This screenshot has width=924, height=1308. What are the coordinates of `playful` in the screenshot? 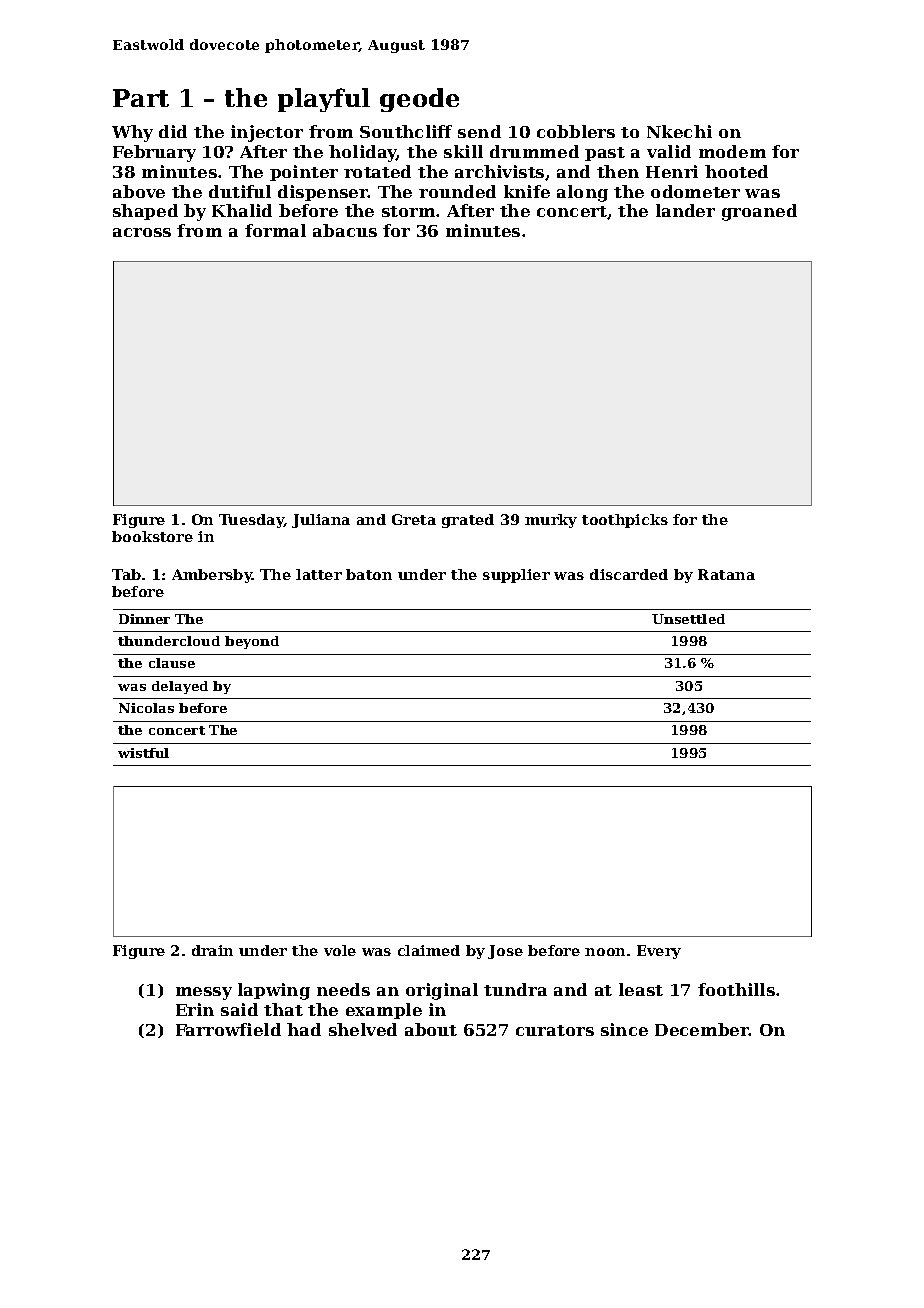 It's located at (324, 100).
